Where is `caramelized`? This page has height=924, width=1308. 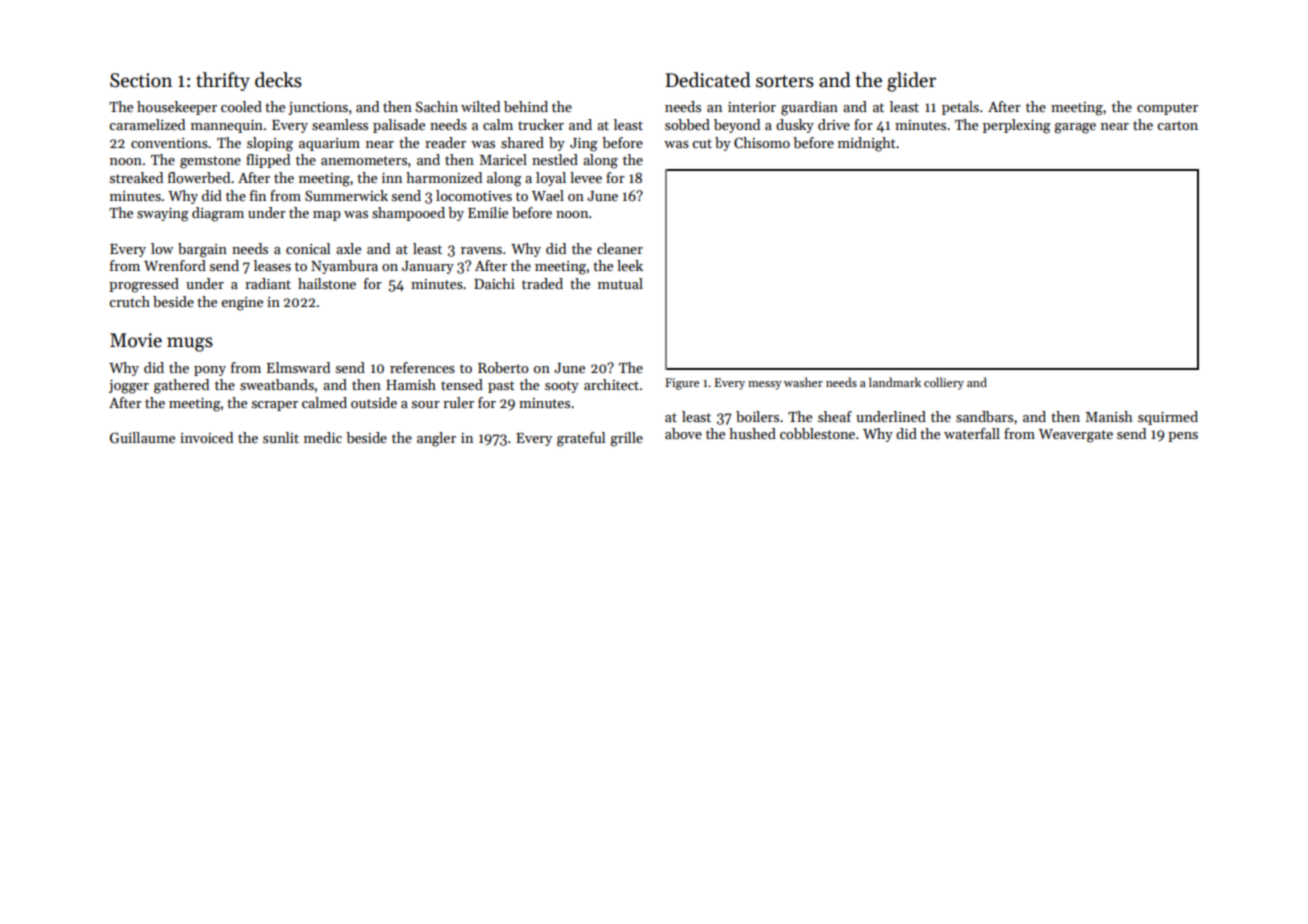 caramelized is located at coordinates (147, 124).
